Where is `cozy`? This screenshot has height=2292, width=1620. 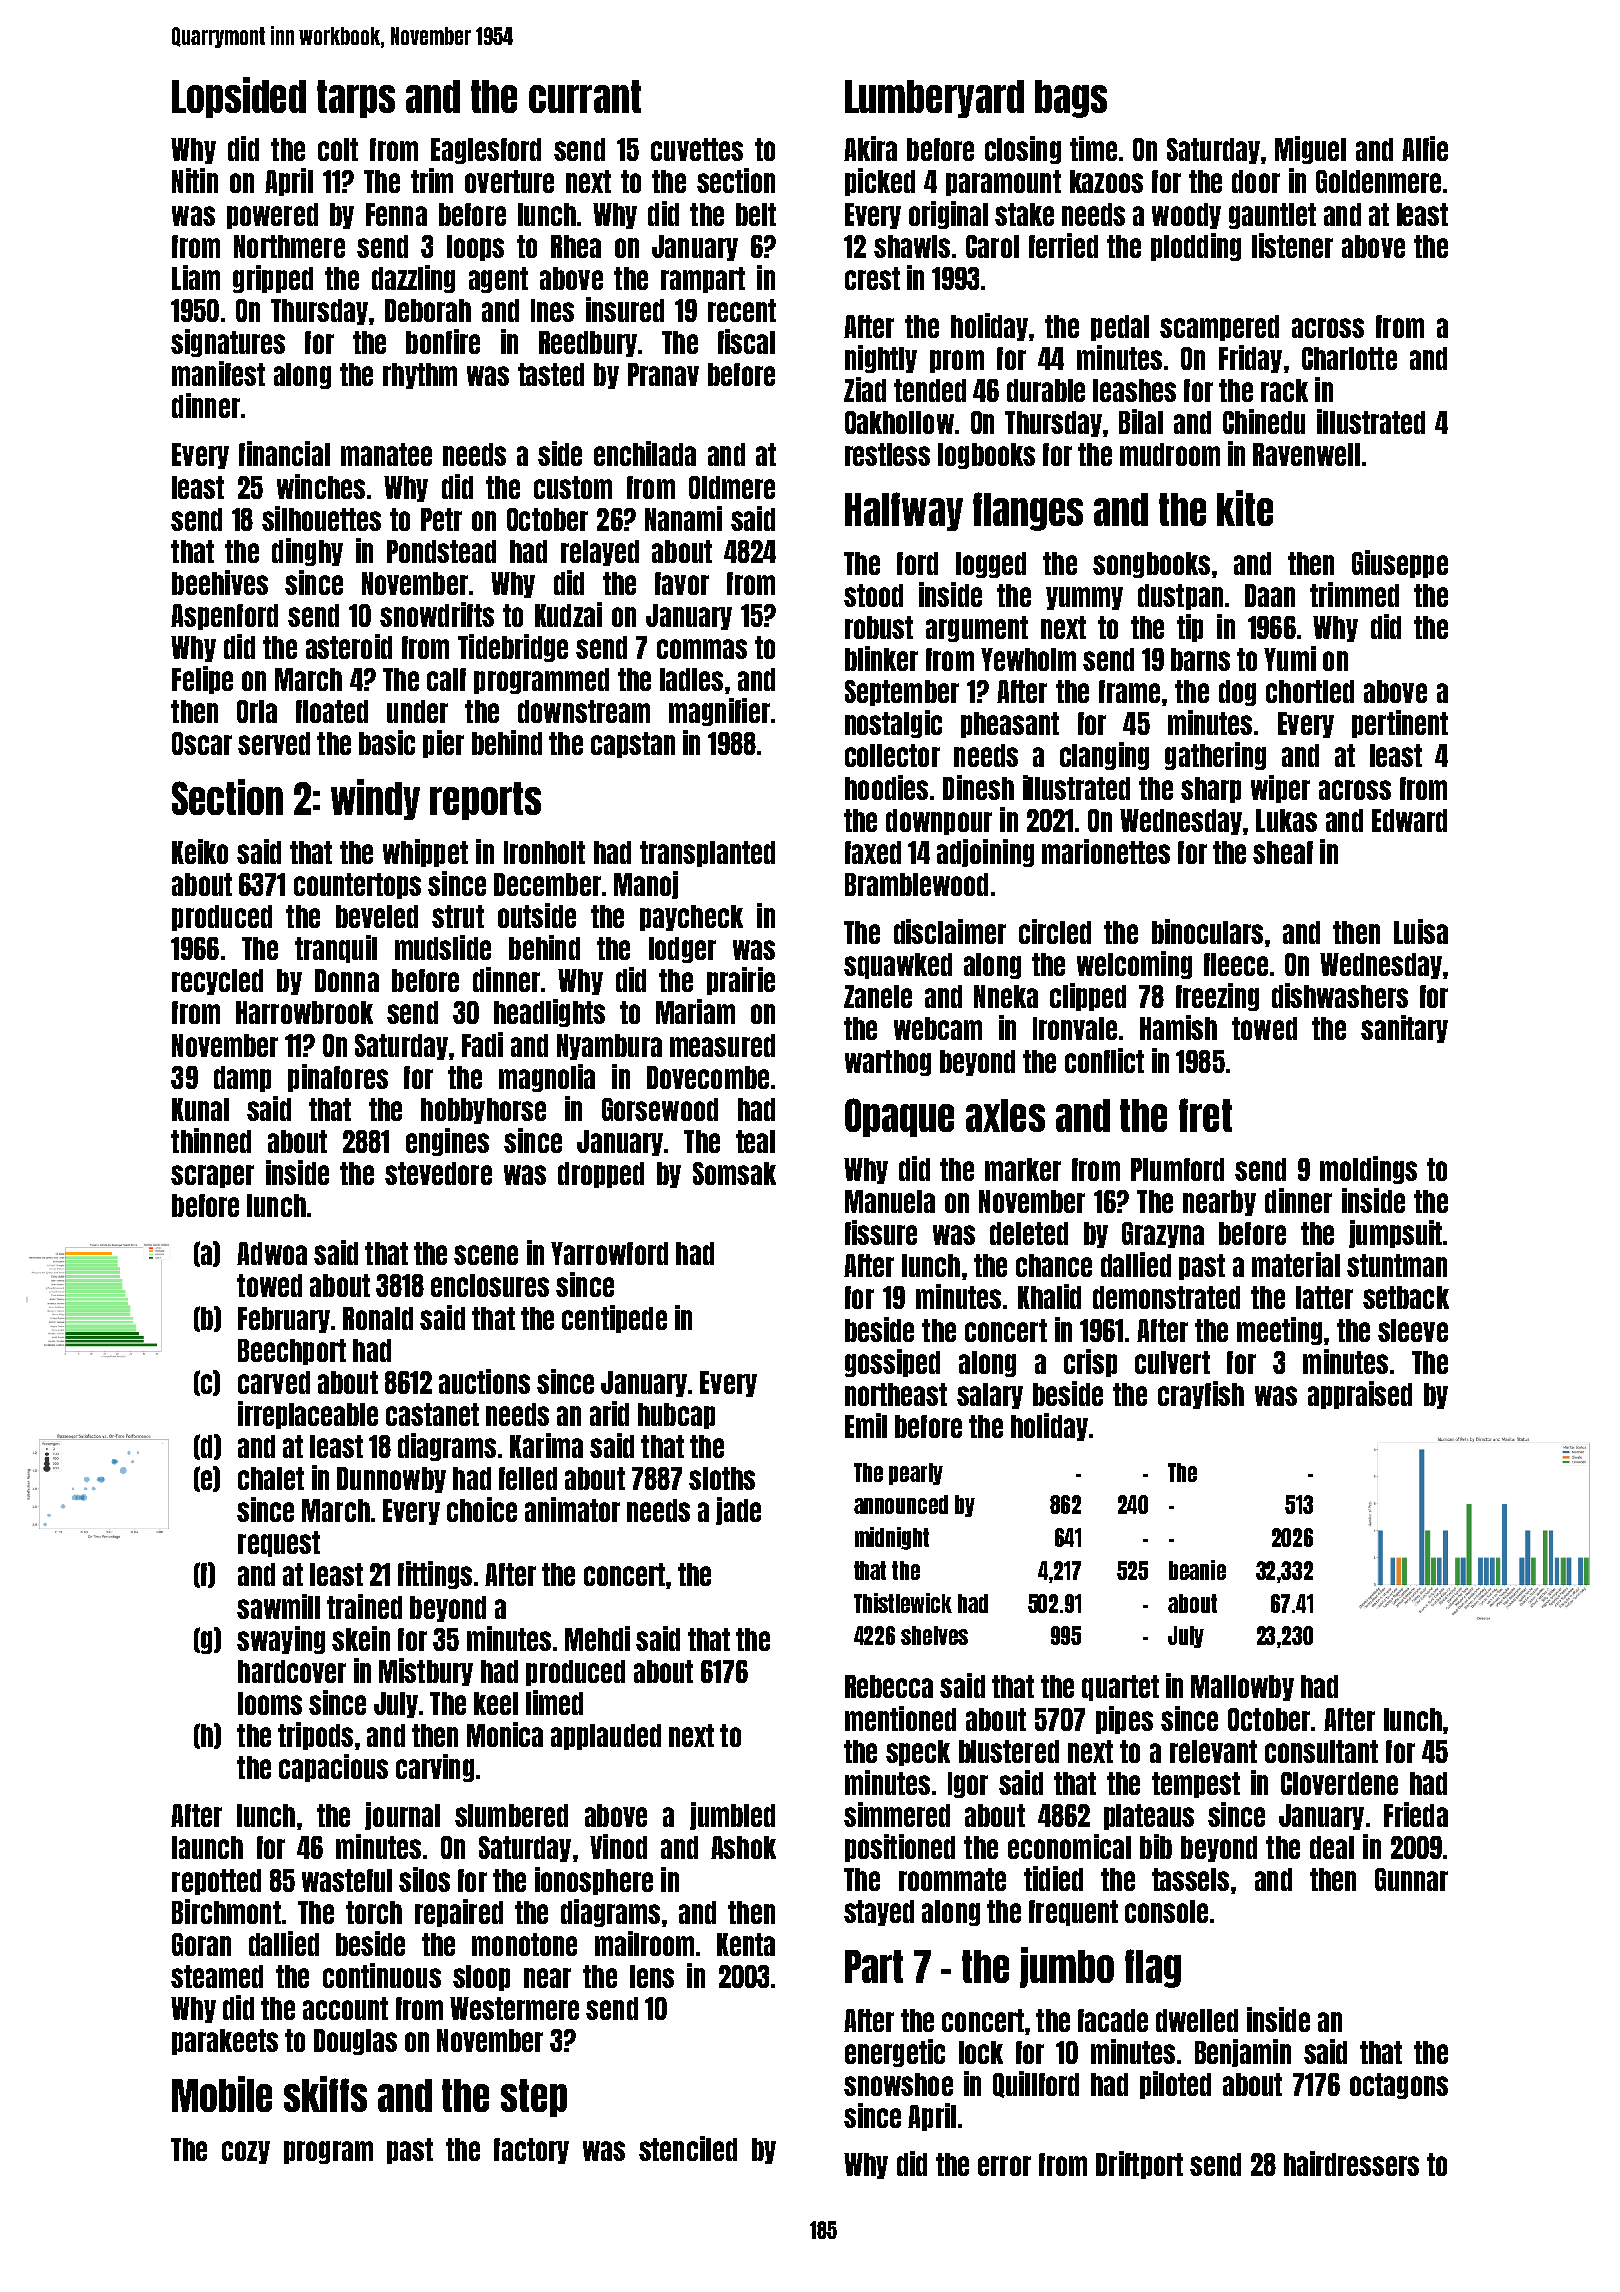 cozy is located at coordinates (246, 2152).
